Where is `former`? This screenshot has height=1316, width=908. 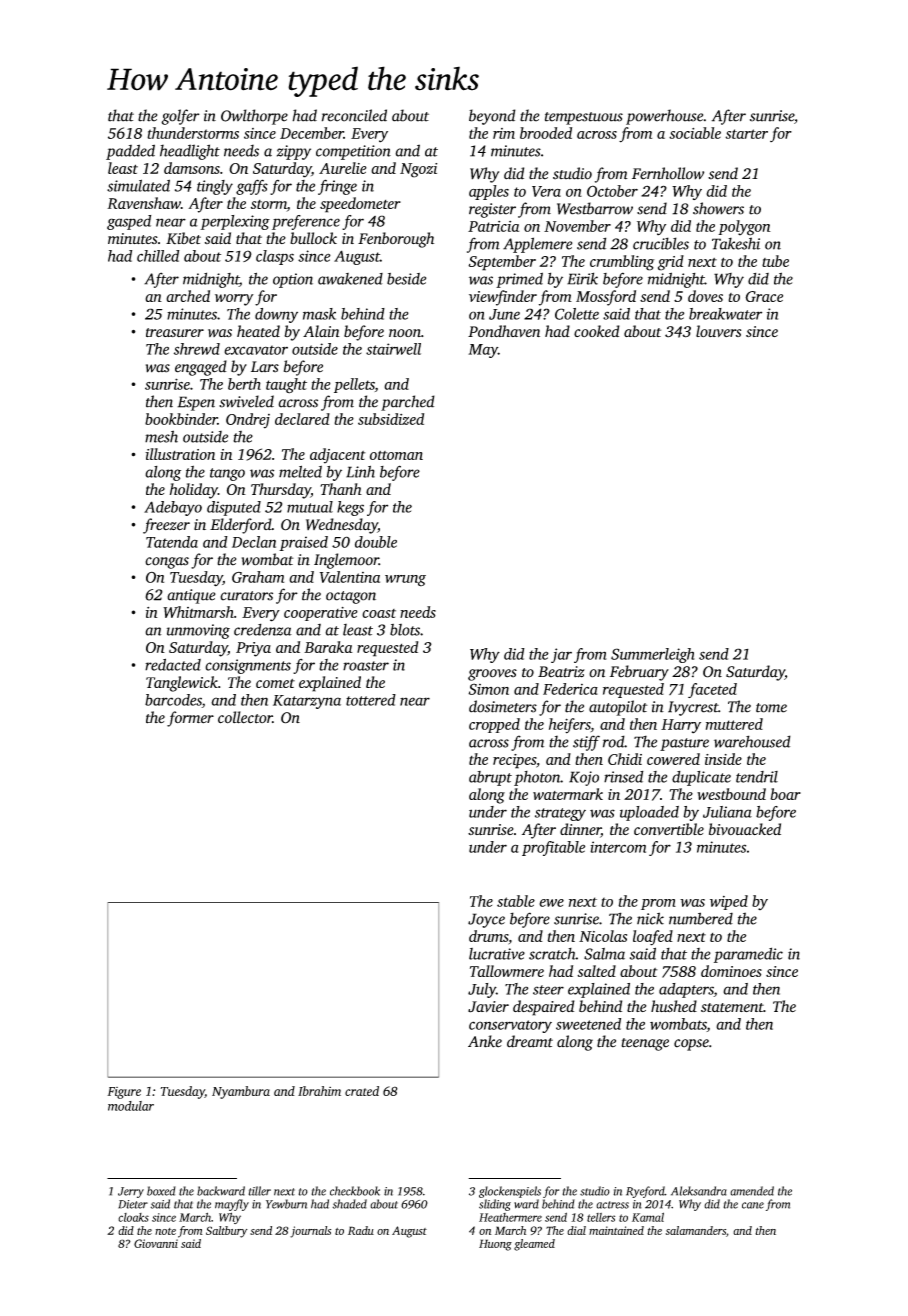
former is located at coordinates (190, 719).
